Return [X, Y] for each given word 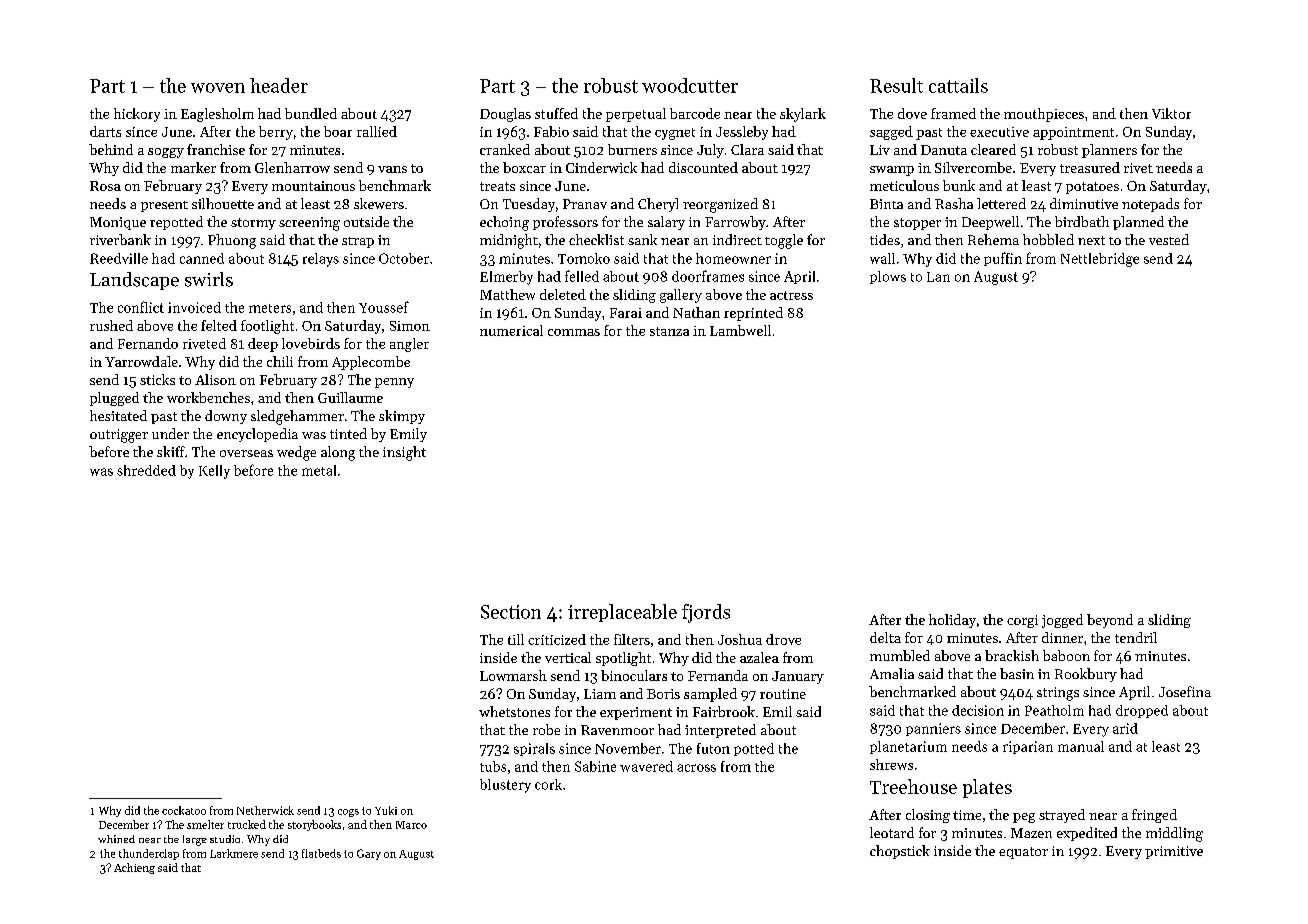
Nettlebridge [1100, 260]
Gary [369, 854]
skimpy [402, 417]
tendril [1136, 637]
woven [218, 88]
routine [783, 694]
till [516, 639]
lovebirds [311, 343]
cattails [958, 85]
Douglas [505, 115]
